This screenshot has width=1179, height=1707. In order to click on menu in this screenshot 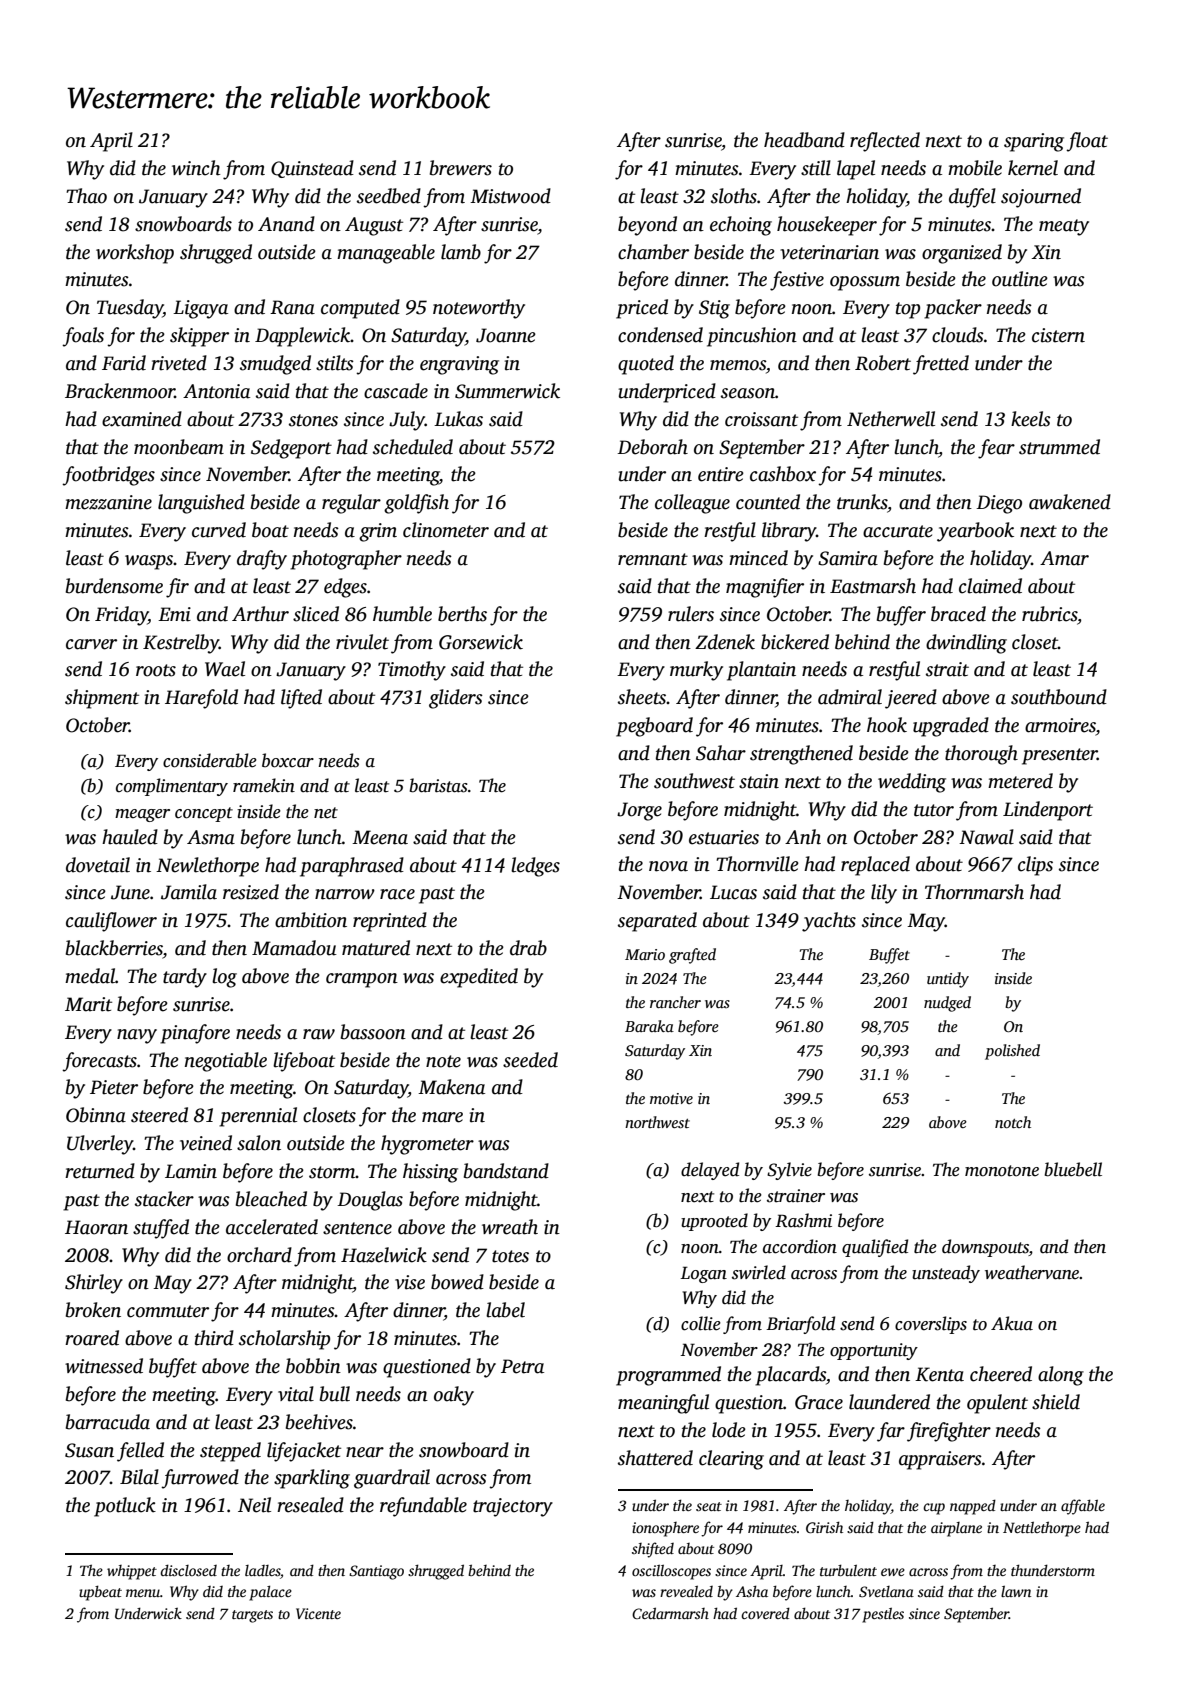, I will do `click(143, 1593)`.
